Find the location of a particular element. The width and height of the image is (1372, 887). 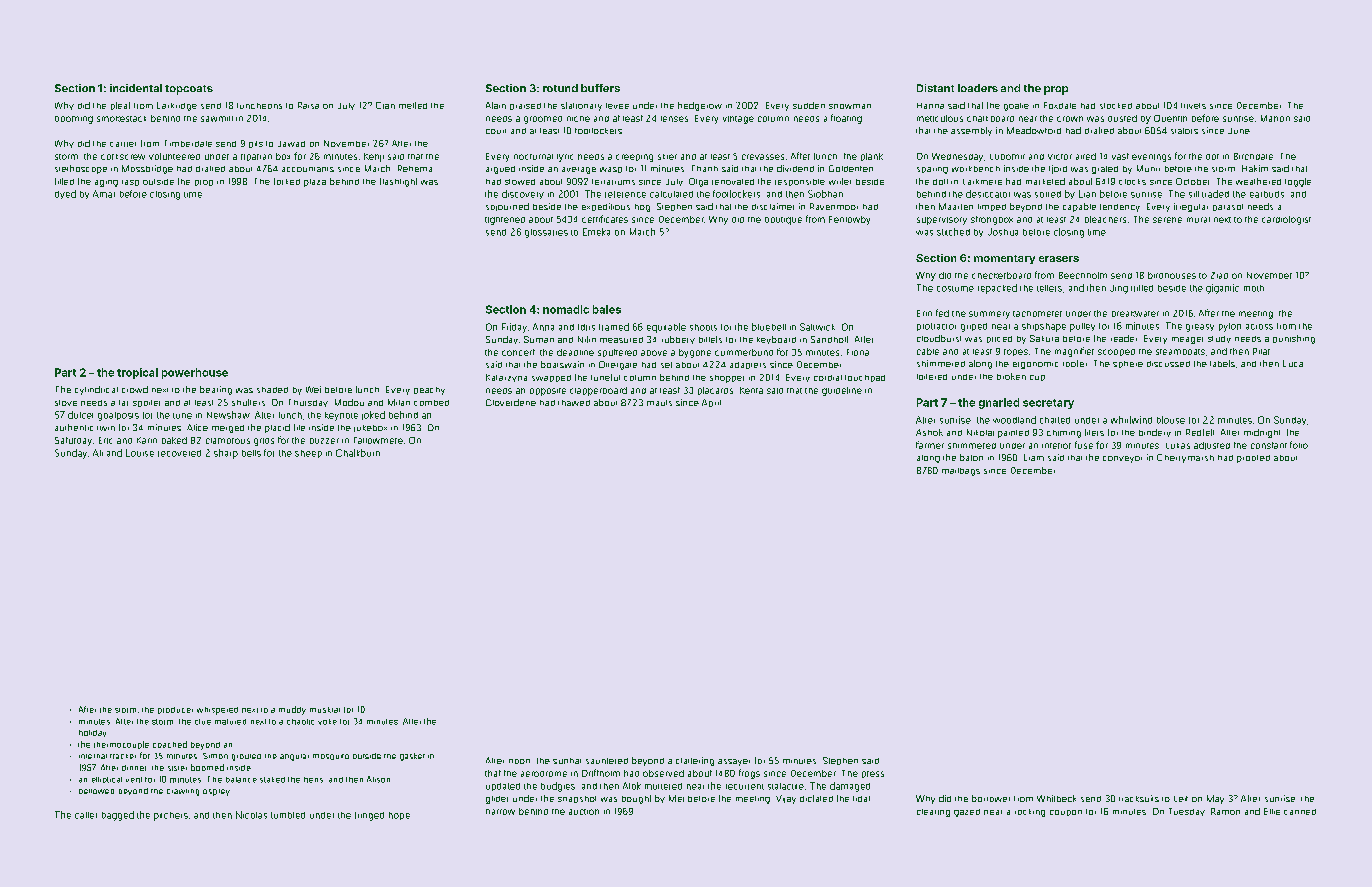

Raisa is located at coordinates (308, 105).
